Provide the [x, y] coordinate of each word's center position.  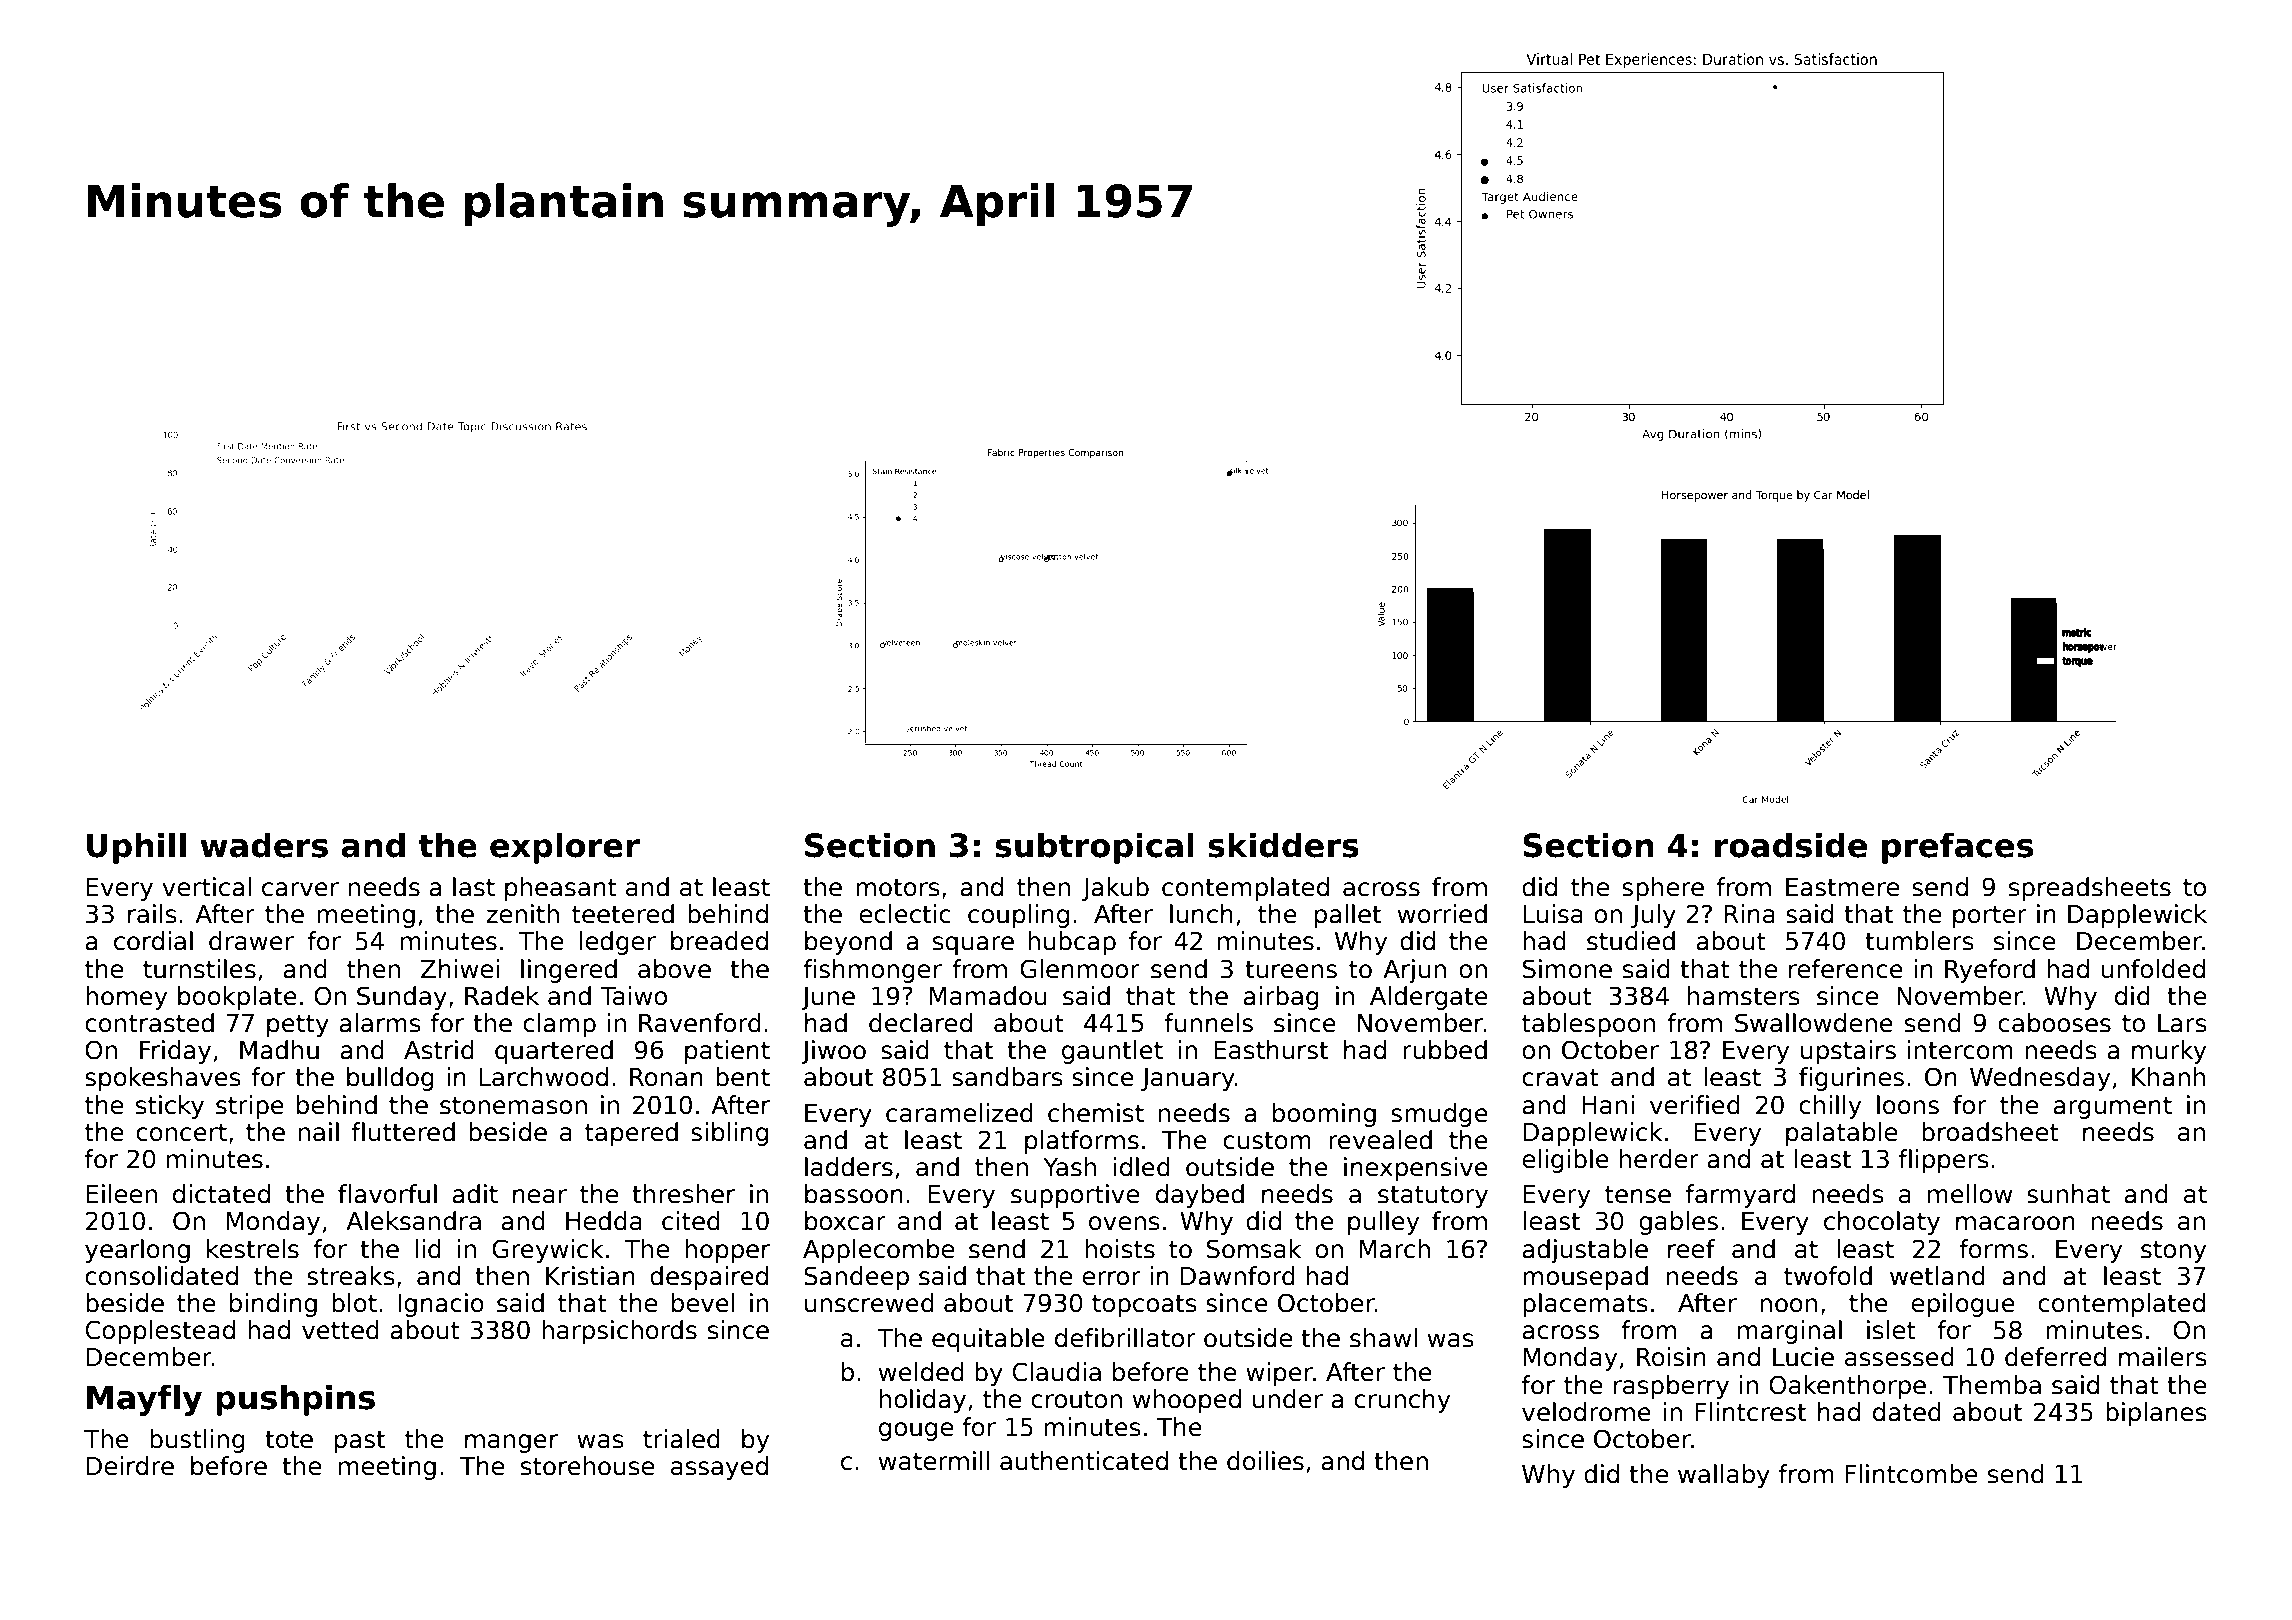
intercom [1960, 1050]
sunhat [2068, 1194]
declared [920, 1023]
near [540, 1196]
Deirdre [130, 1466]
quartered [554, 1052]
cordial [153, 941]
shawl [1383, 1338]
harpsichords [619, 1332]
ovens [1124, 1223]
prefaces [1957, 848]
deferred [2055, 1357]
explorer [565, 848]
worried [1442, 914]
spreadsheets [2090, 889]
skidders [1283, 845]
